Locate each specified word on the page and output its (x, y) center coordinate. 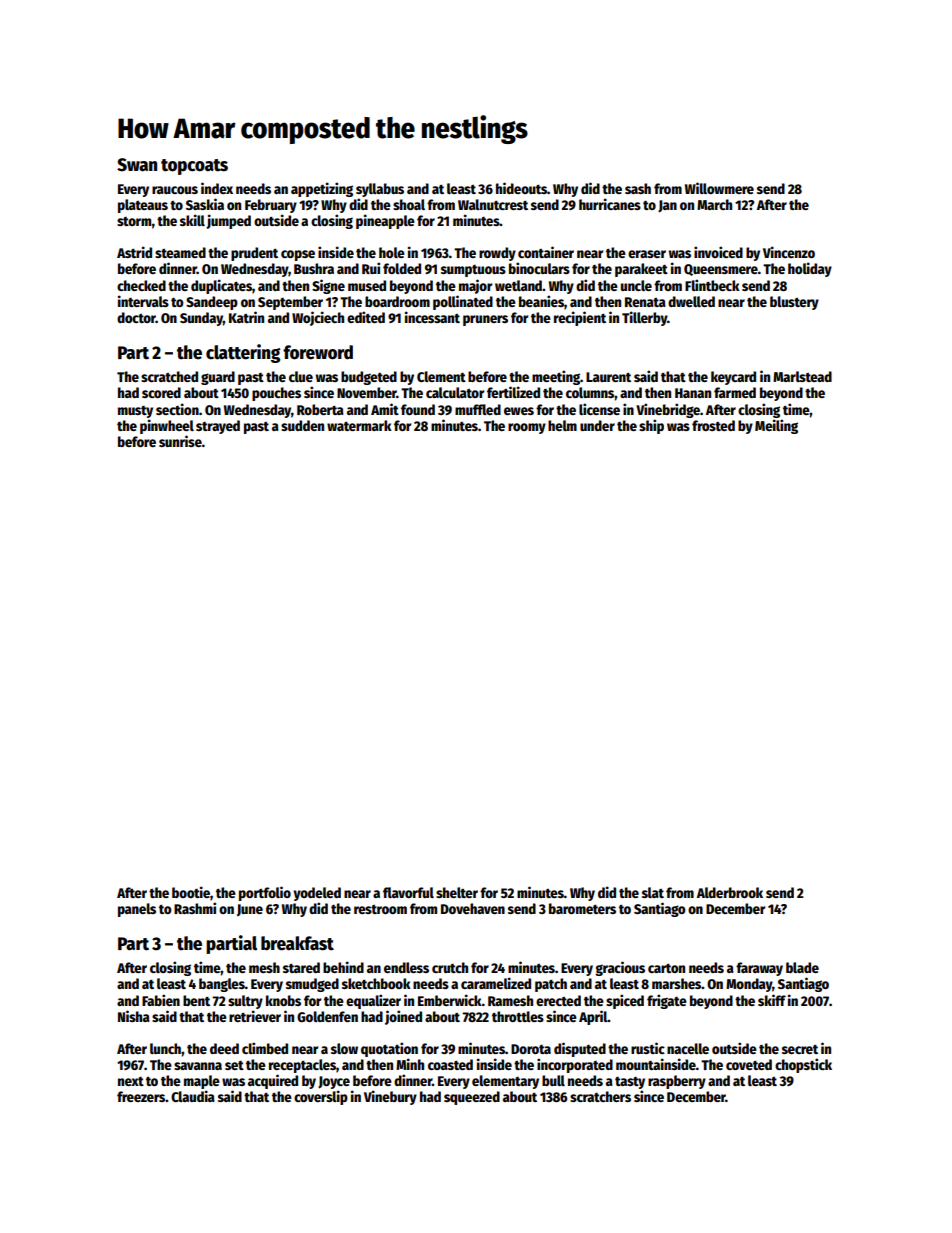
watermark (359, 425)
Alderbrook (730, 892)
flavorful (408, 892)
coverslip (321, 1097)
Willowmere (719, 188)
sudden (302, 425)
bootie (191, 892)
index (217, 188)
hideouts (521, 188)
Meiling (776, 426)
